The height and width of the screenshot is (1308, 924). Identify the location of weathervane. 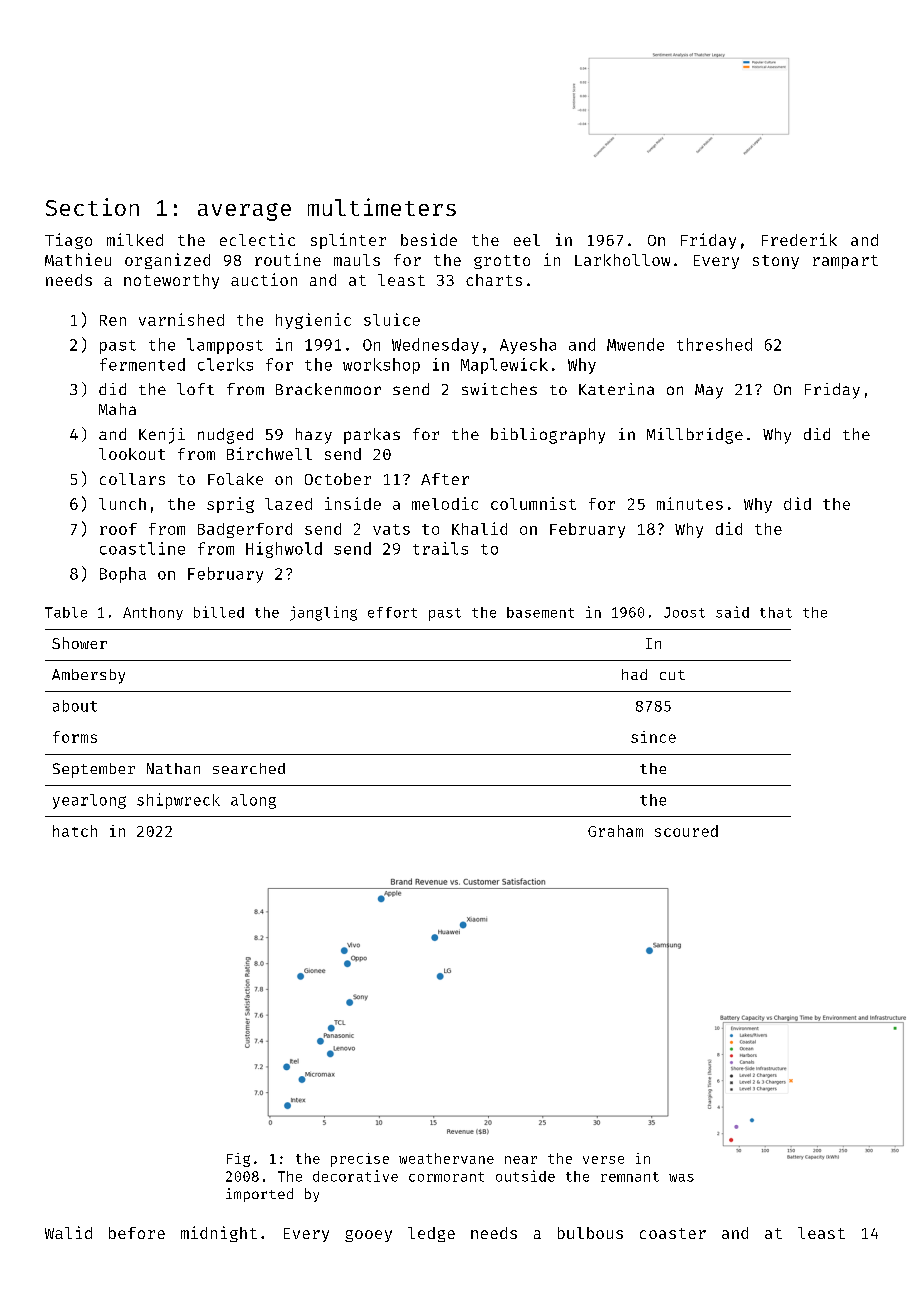
(446, 1158).
